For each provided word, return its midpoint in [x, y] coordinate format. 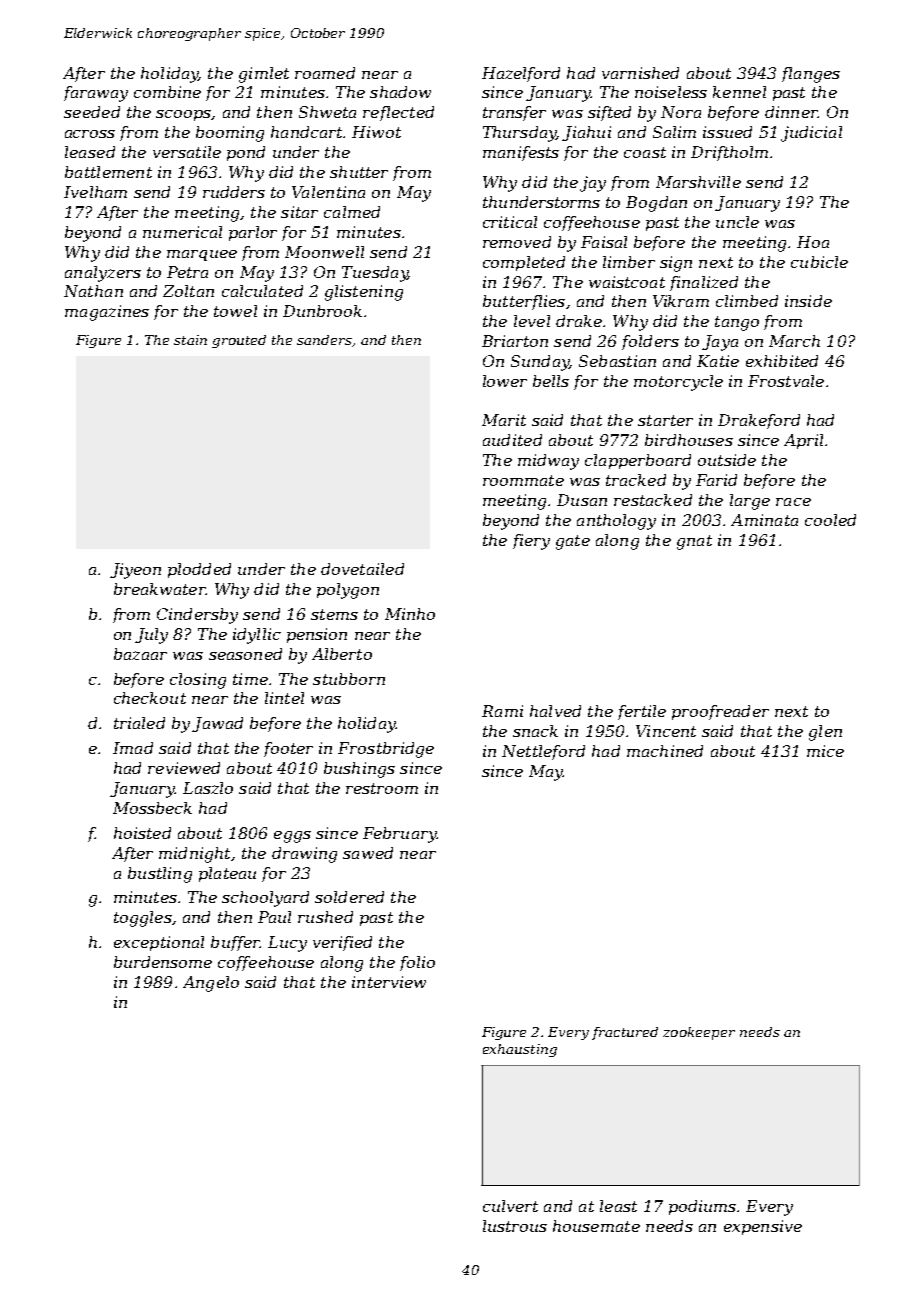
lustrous [515, 1226]
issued [727, 132]
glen [825, 733]
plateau [227, 874]
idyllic [257, 636]
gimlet [264, 75]
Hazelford [521, 74]
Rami [502, 711]
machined [665, 751]
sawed [368, 853]
